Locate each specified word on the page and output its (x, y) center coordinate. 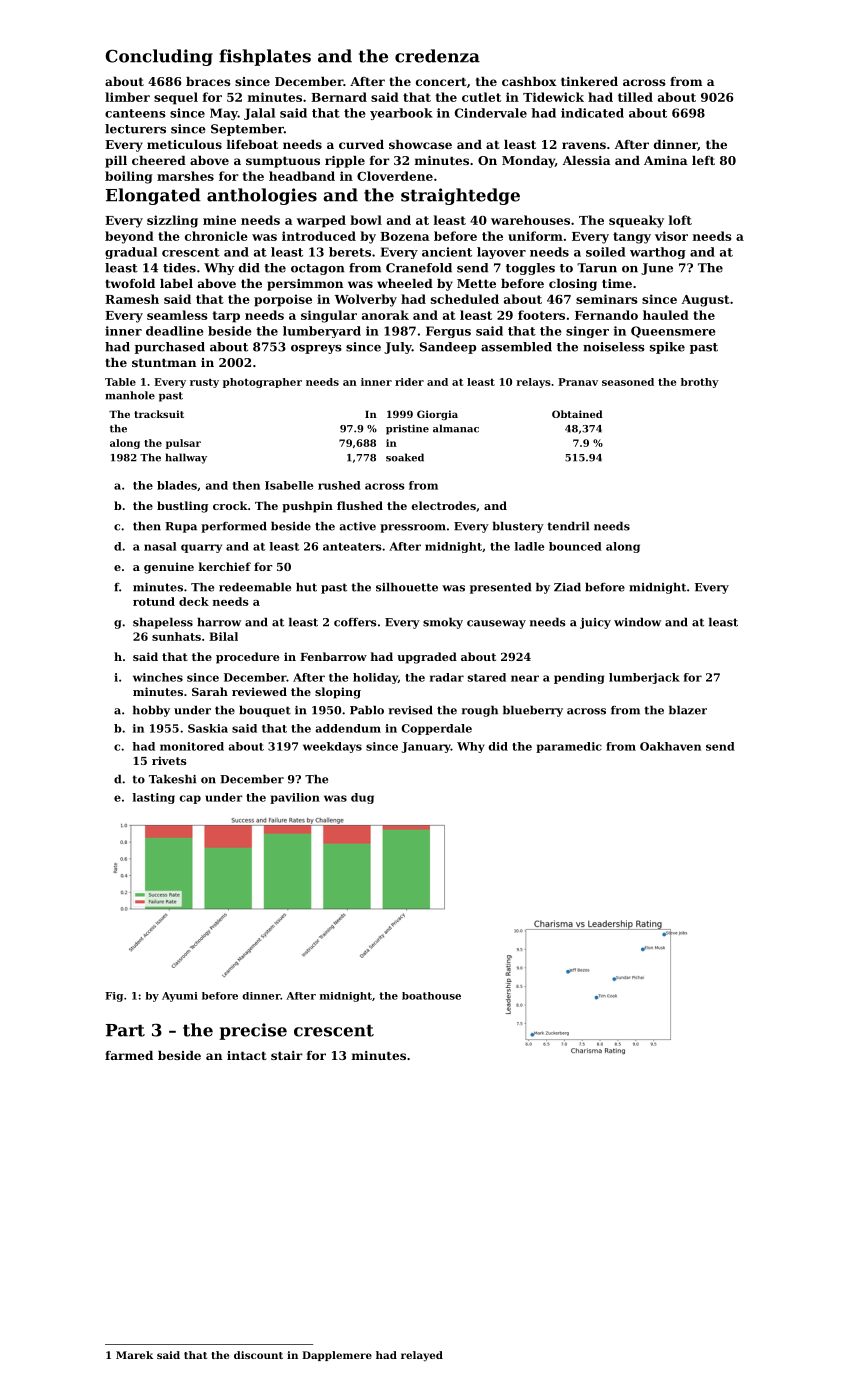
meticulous (184, 144)
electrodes (444, 505)
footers (541, 315)
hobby (151, 711)
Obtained (577, 414)
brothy (700, 383)
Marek (134, 1355)
